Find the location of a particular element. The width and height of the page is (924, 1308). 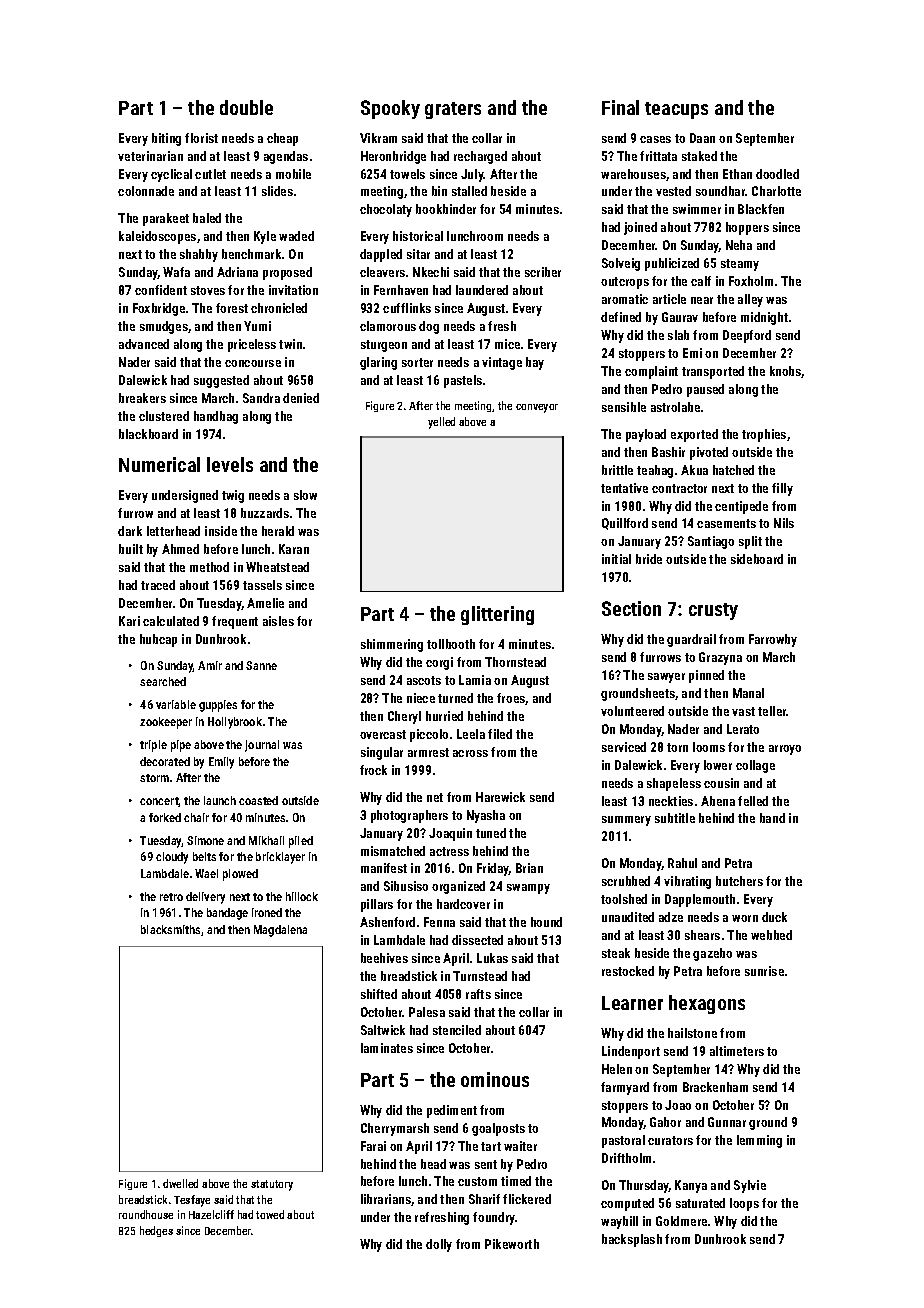

restocked is located at coordinates (628, 971).
